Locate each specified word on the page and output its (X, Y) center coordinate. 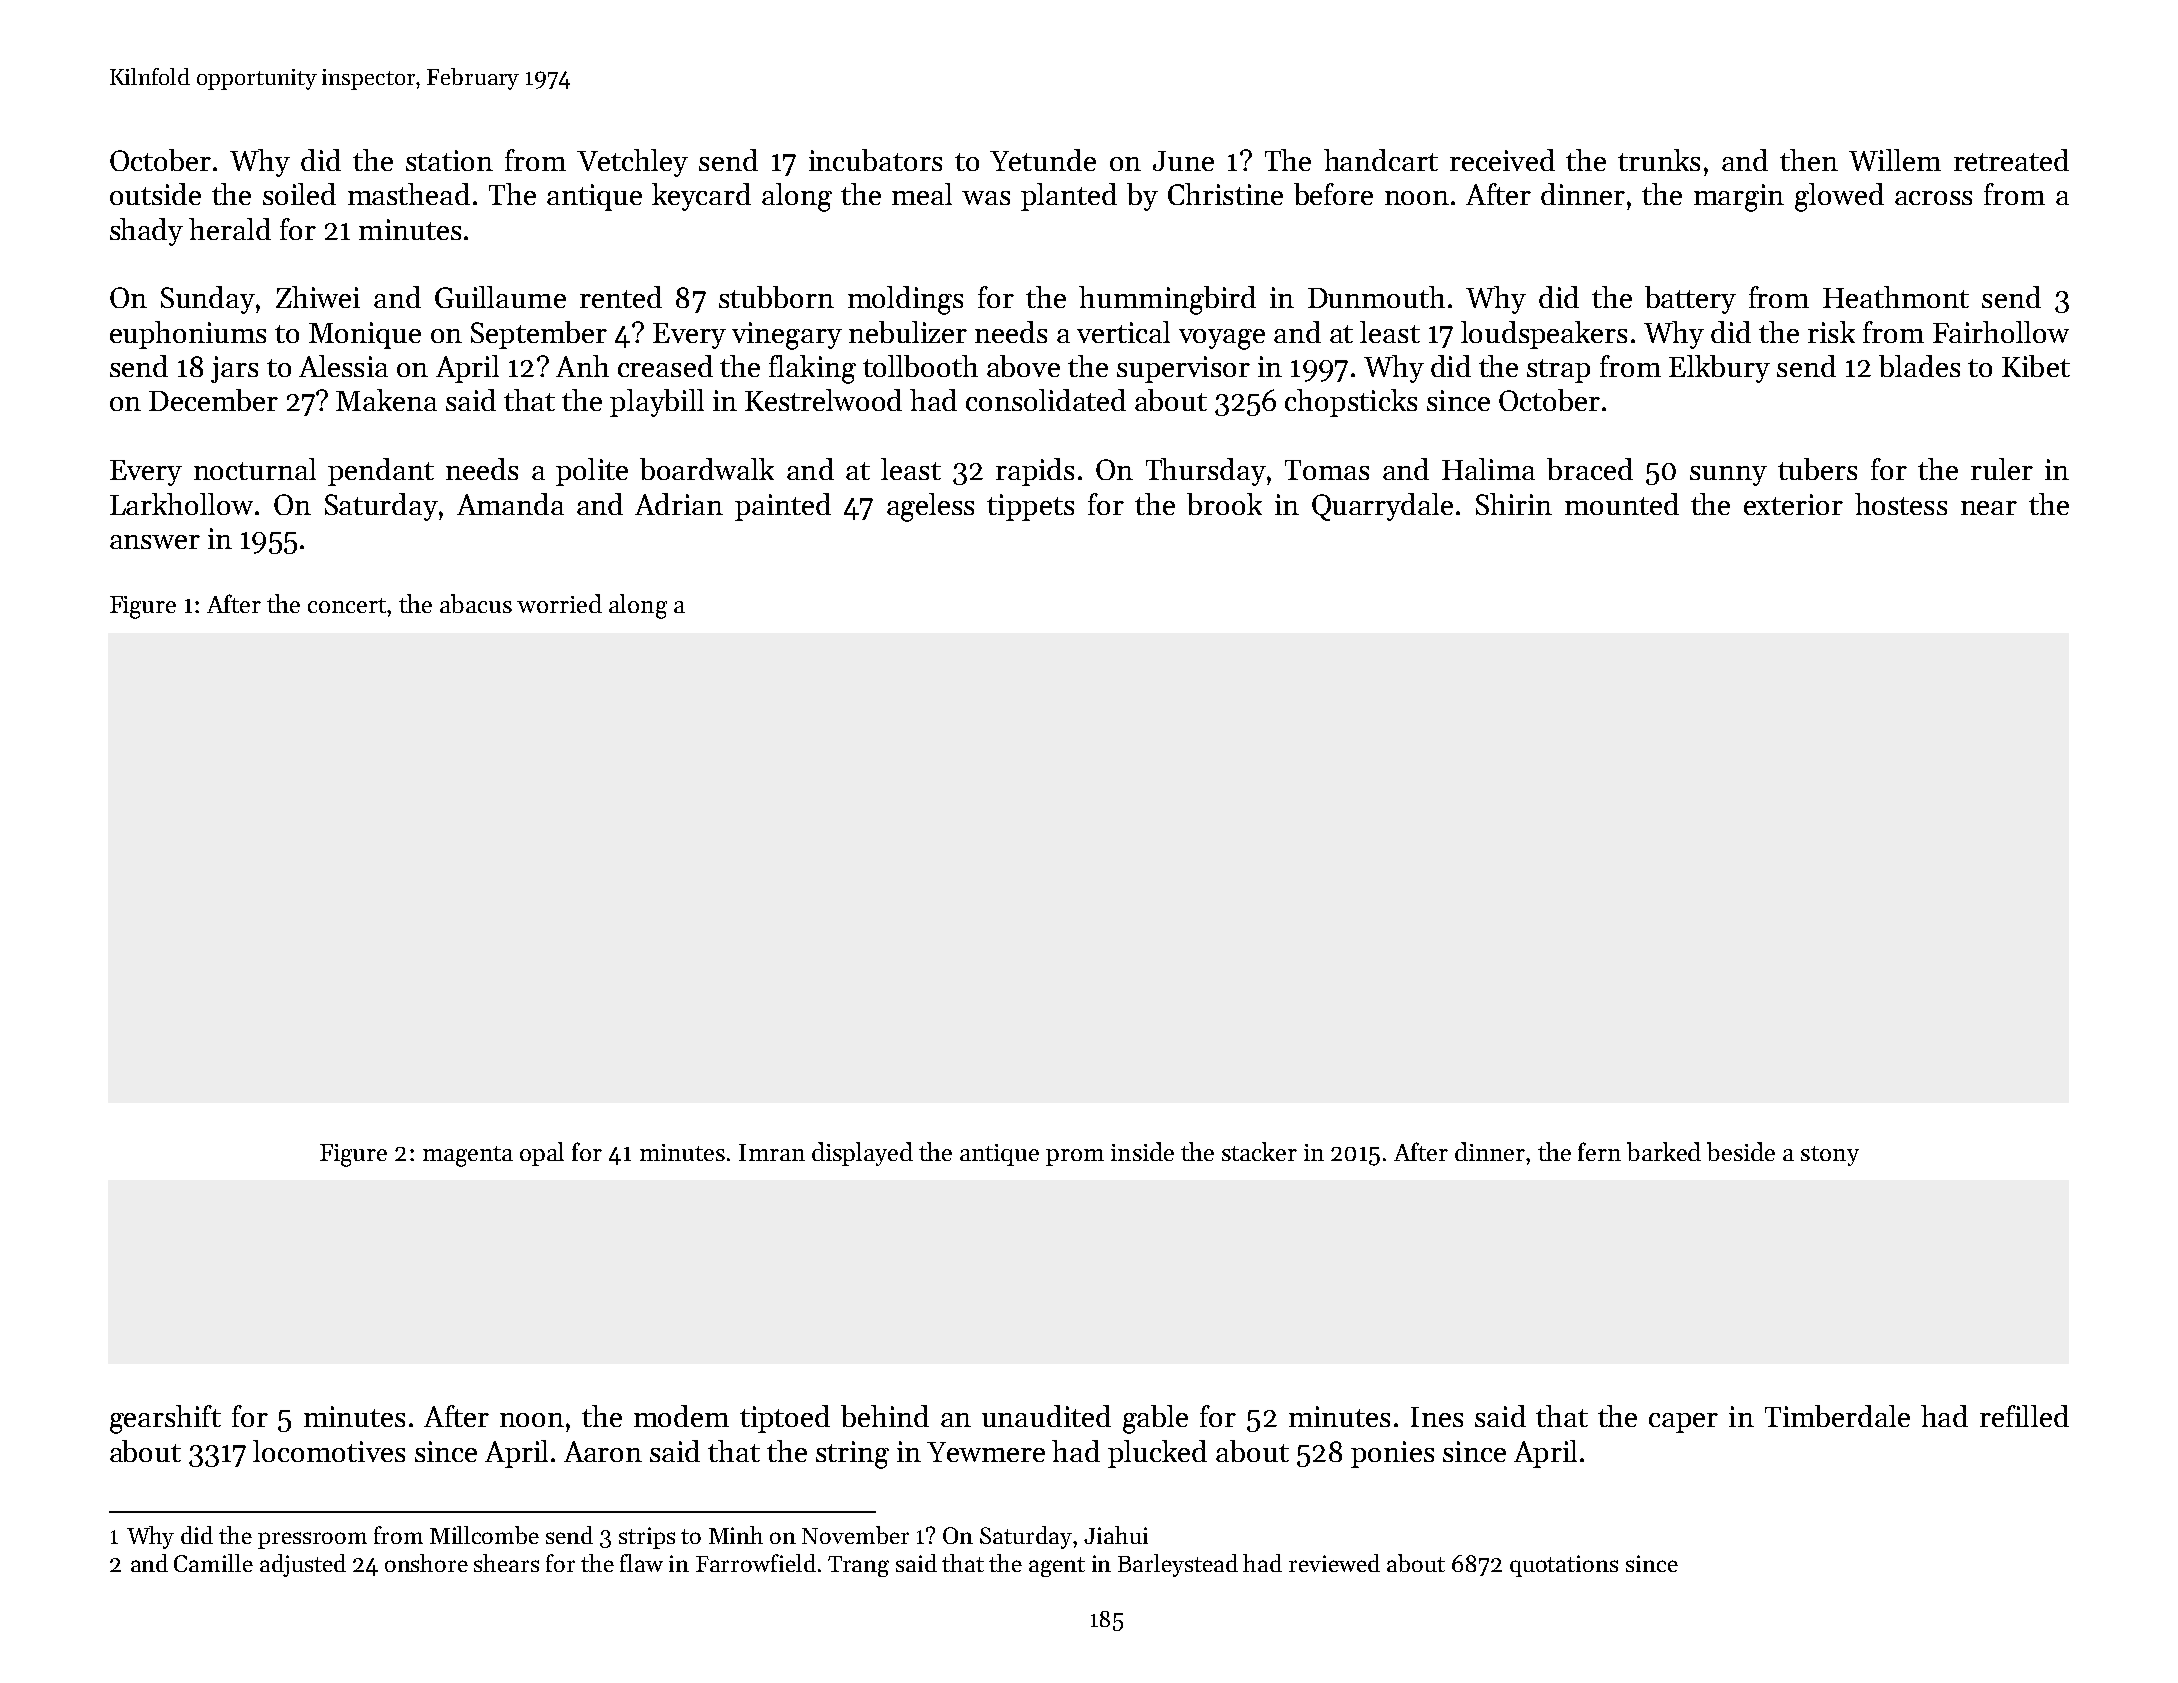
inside (1142, 1151)
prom (1075, 1157)
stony (1830, 1156)
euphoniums (188, 335)
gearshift (165, 1419)
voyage (1222, 339)
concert (348, 605)
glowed (1839, 197)
